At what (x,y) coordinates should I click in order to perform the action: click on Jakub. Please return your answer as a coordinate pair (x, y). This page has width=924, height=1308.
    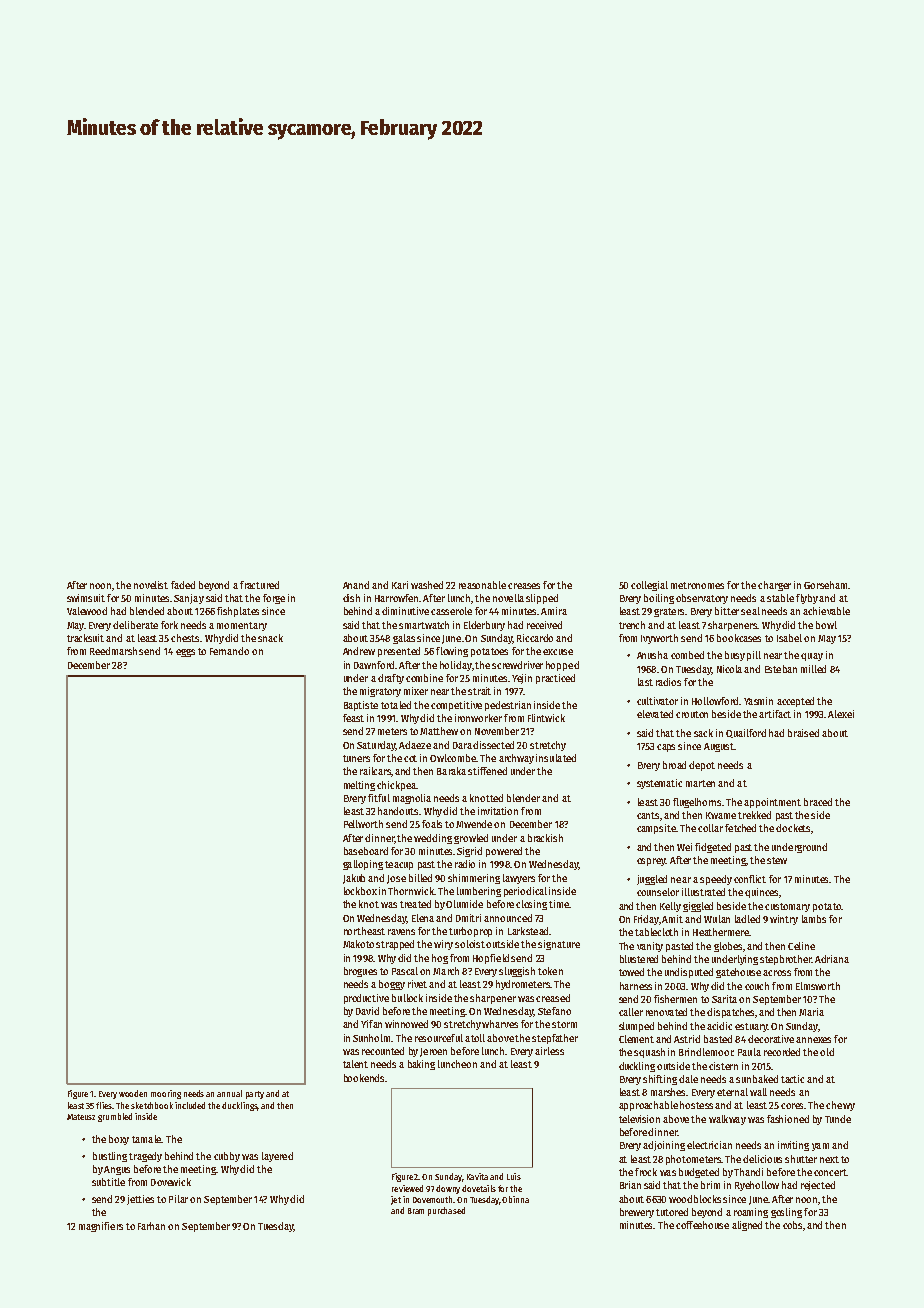
    Looking at the image, I should click on (354, 879).
